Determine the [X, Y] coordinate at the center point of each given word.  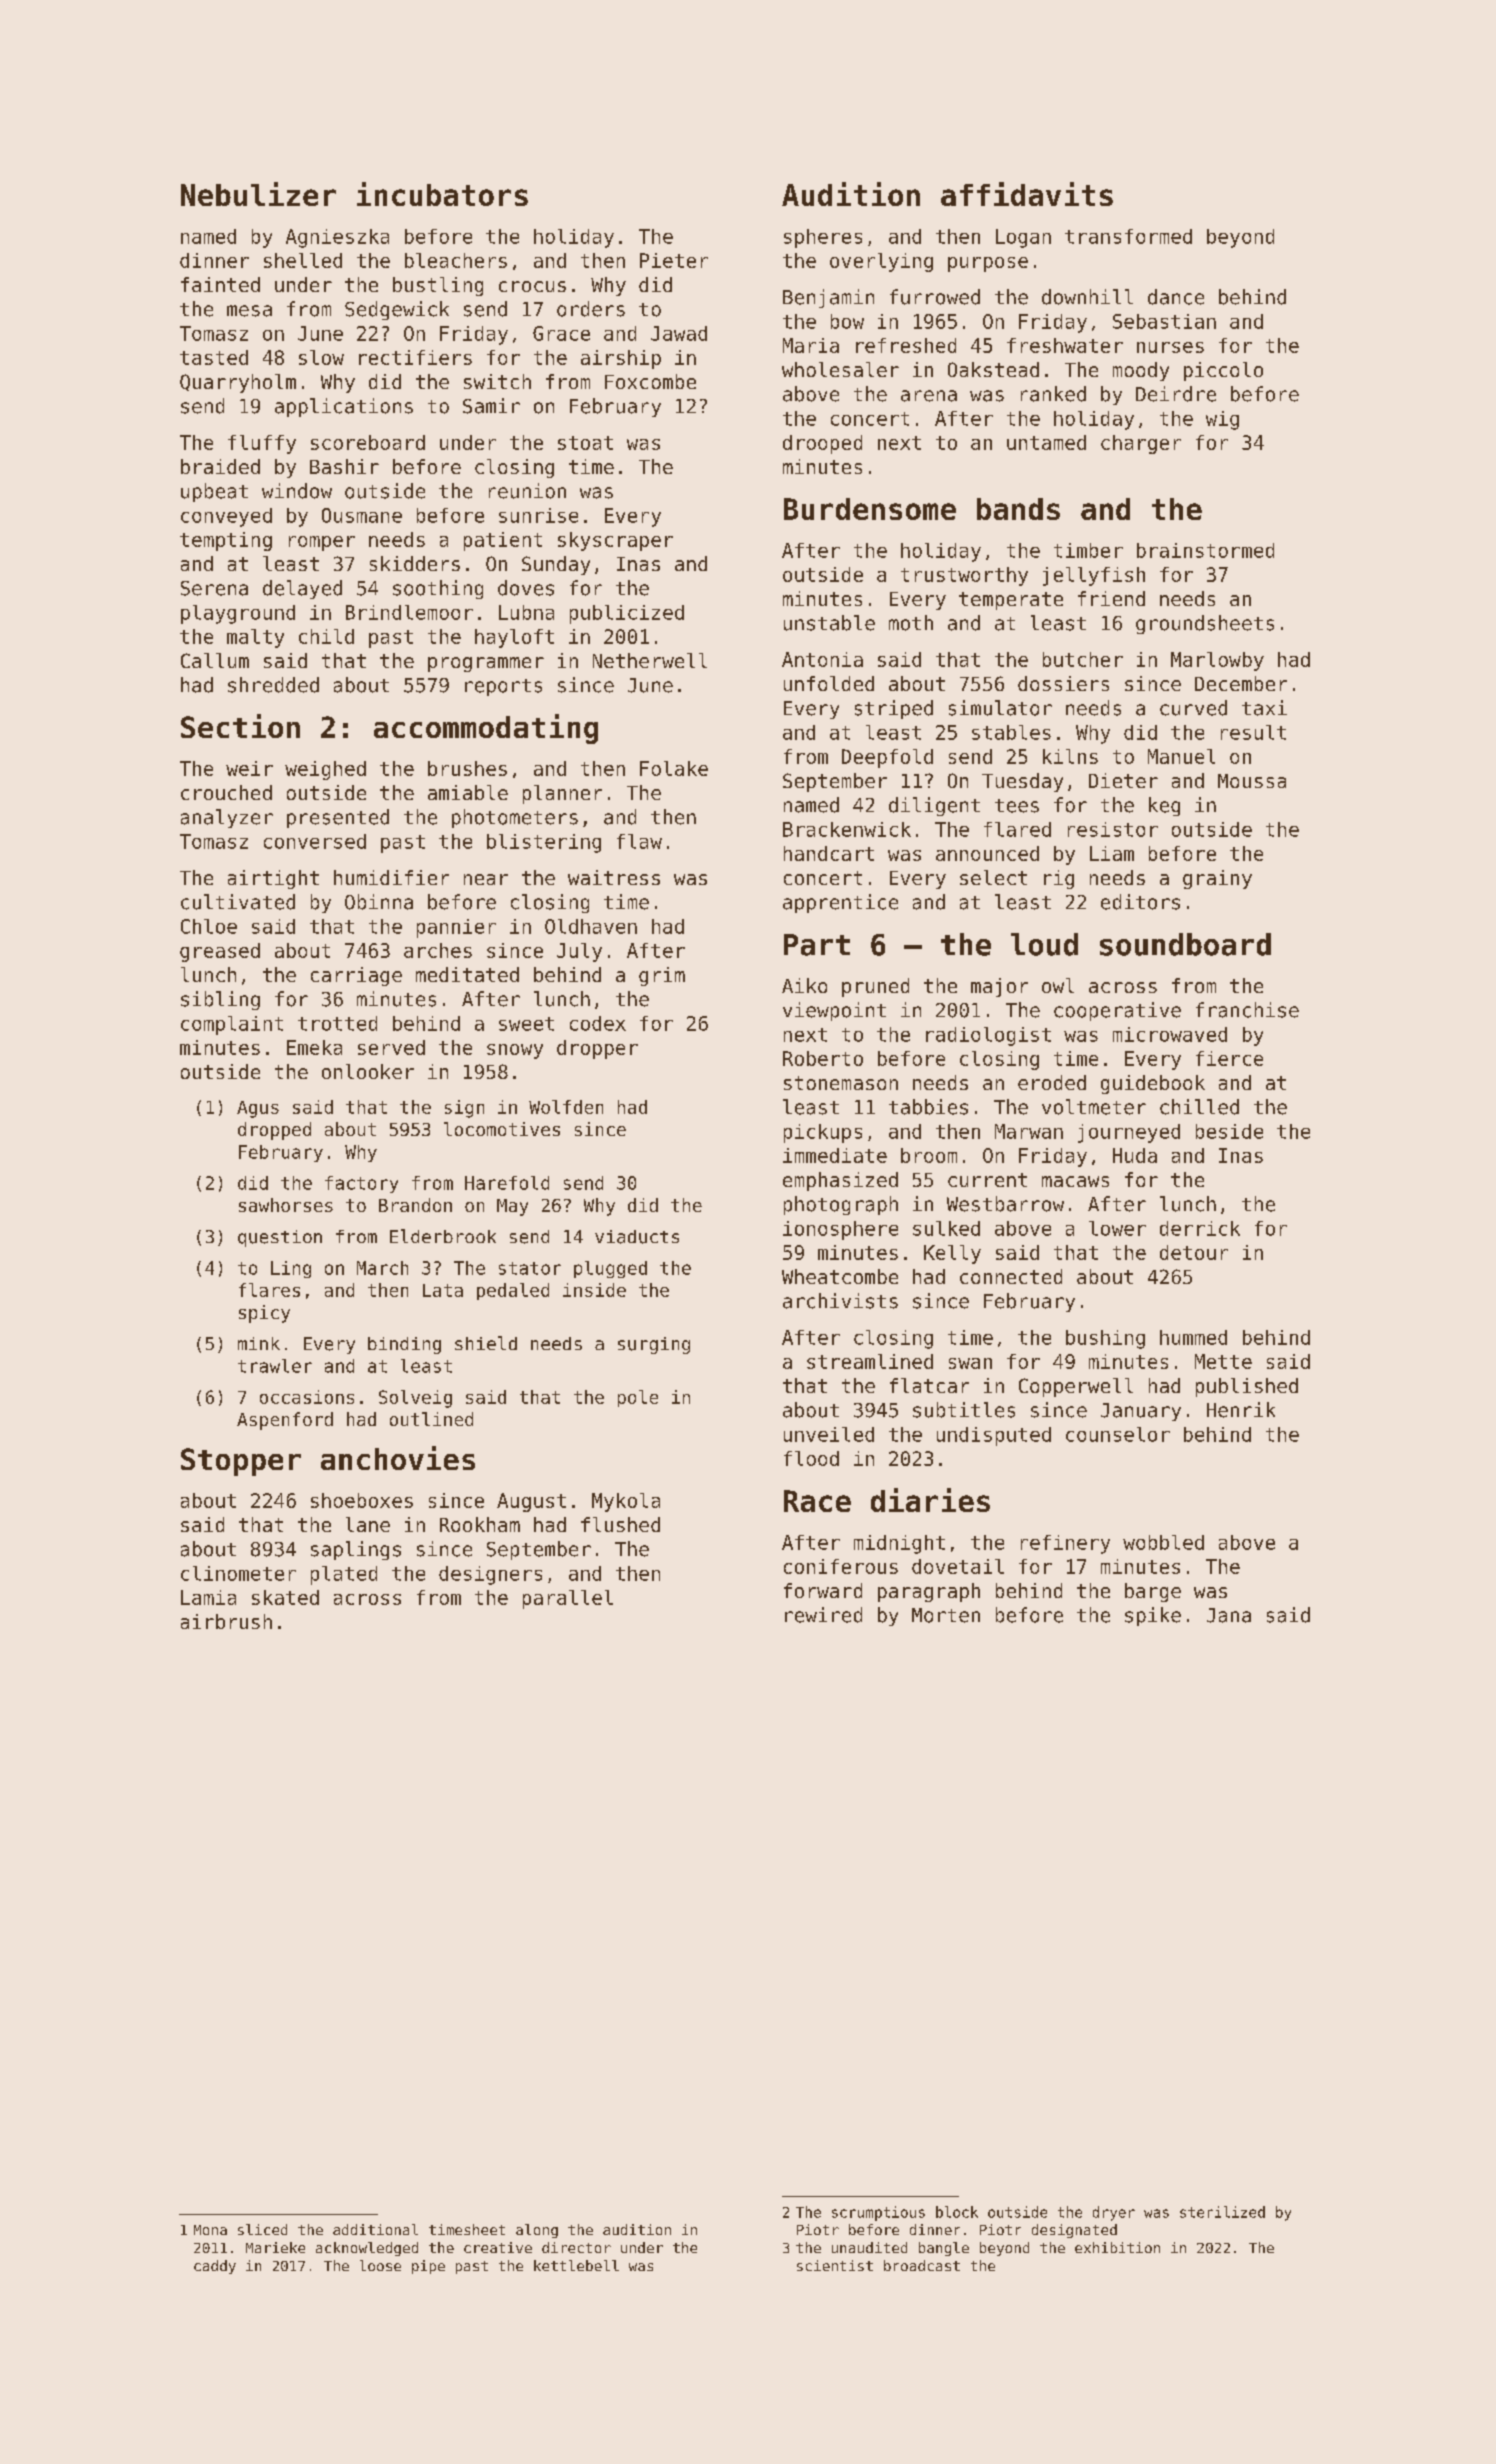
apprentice [840, 903]
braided [220, 466]
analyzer [227, 818]
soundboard [1185, 944]
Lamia [208, 1597]
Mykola [626, 1502]
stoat [585, 443]
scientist [835, 2265]
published [1247, 1387]
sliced [262, 2229]
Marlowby [1217, 661]
